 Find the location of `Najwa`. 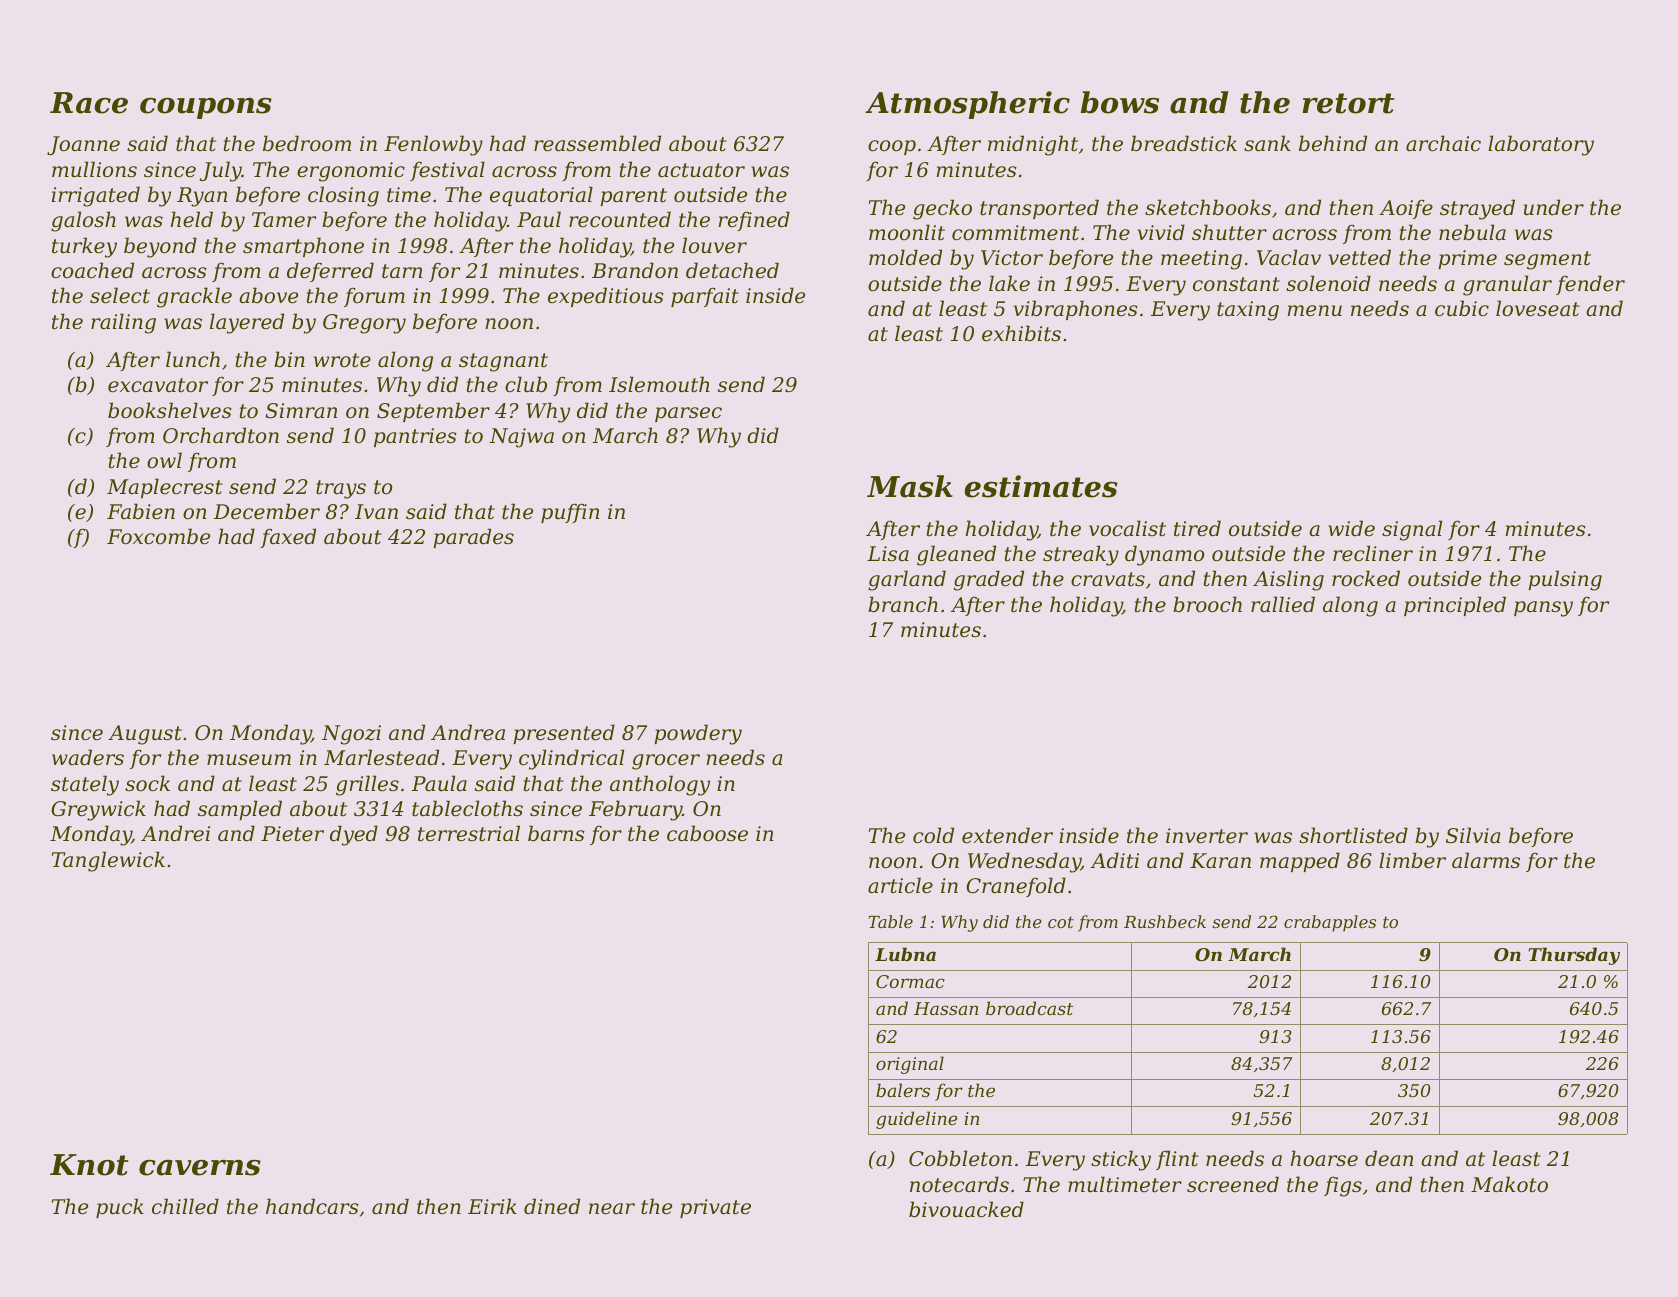

Najwa is located at coordinates (521, 438).
